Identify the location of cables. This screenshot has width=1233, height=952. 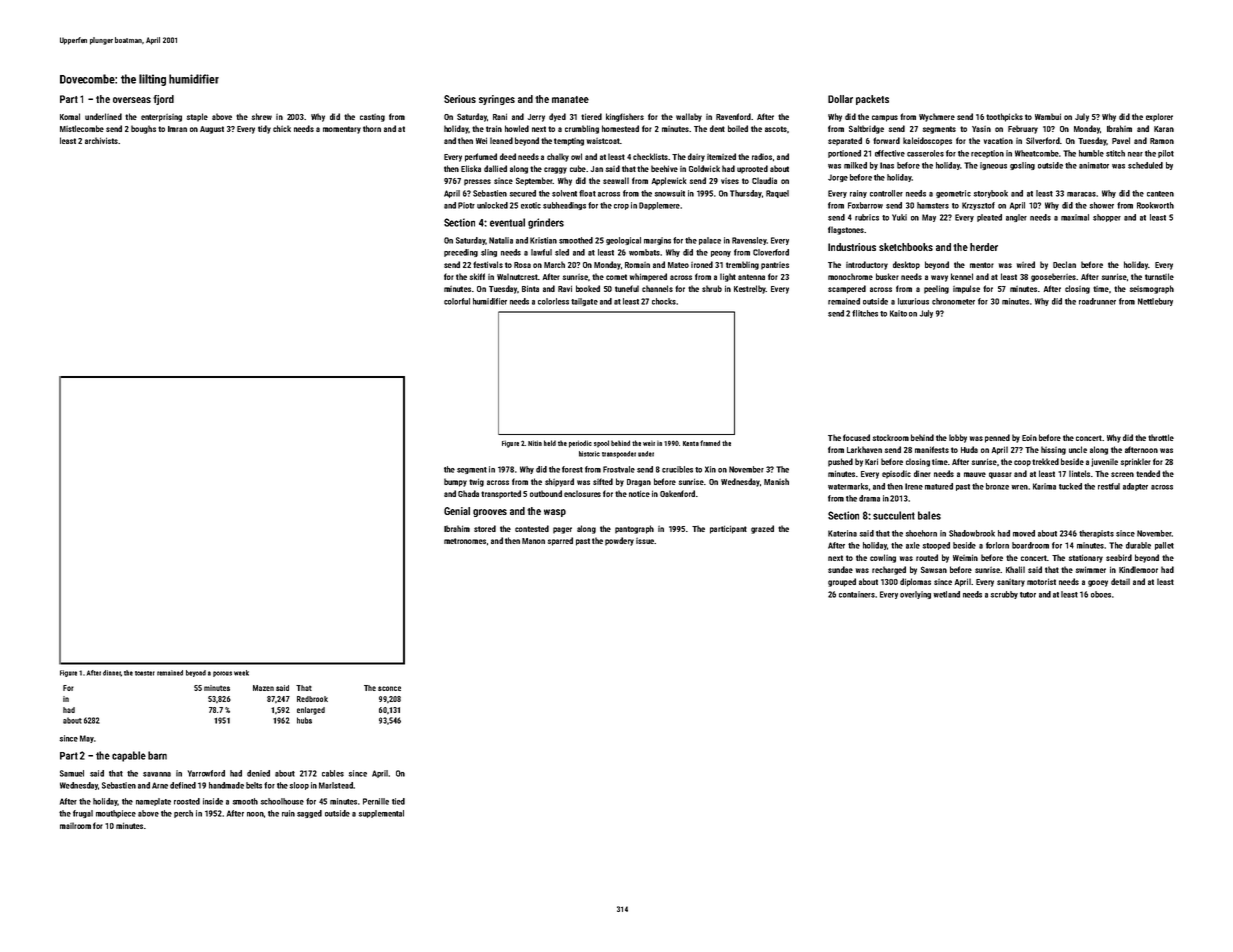
(333, 773).
